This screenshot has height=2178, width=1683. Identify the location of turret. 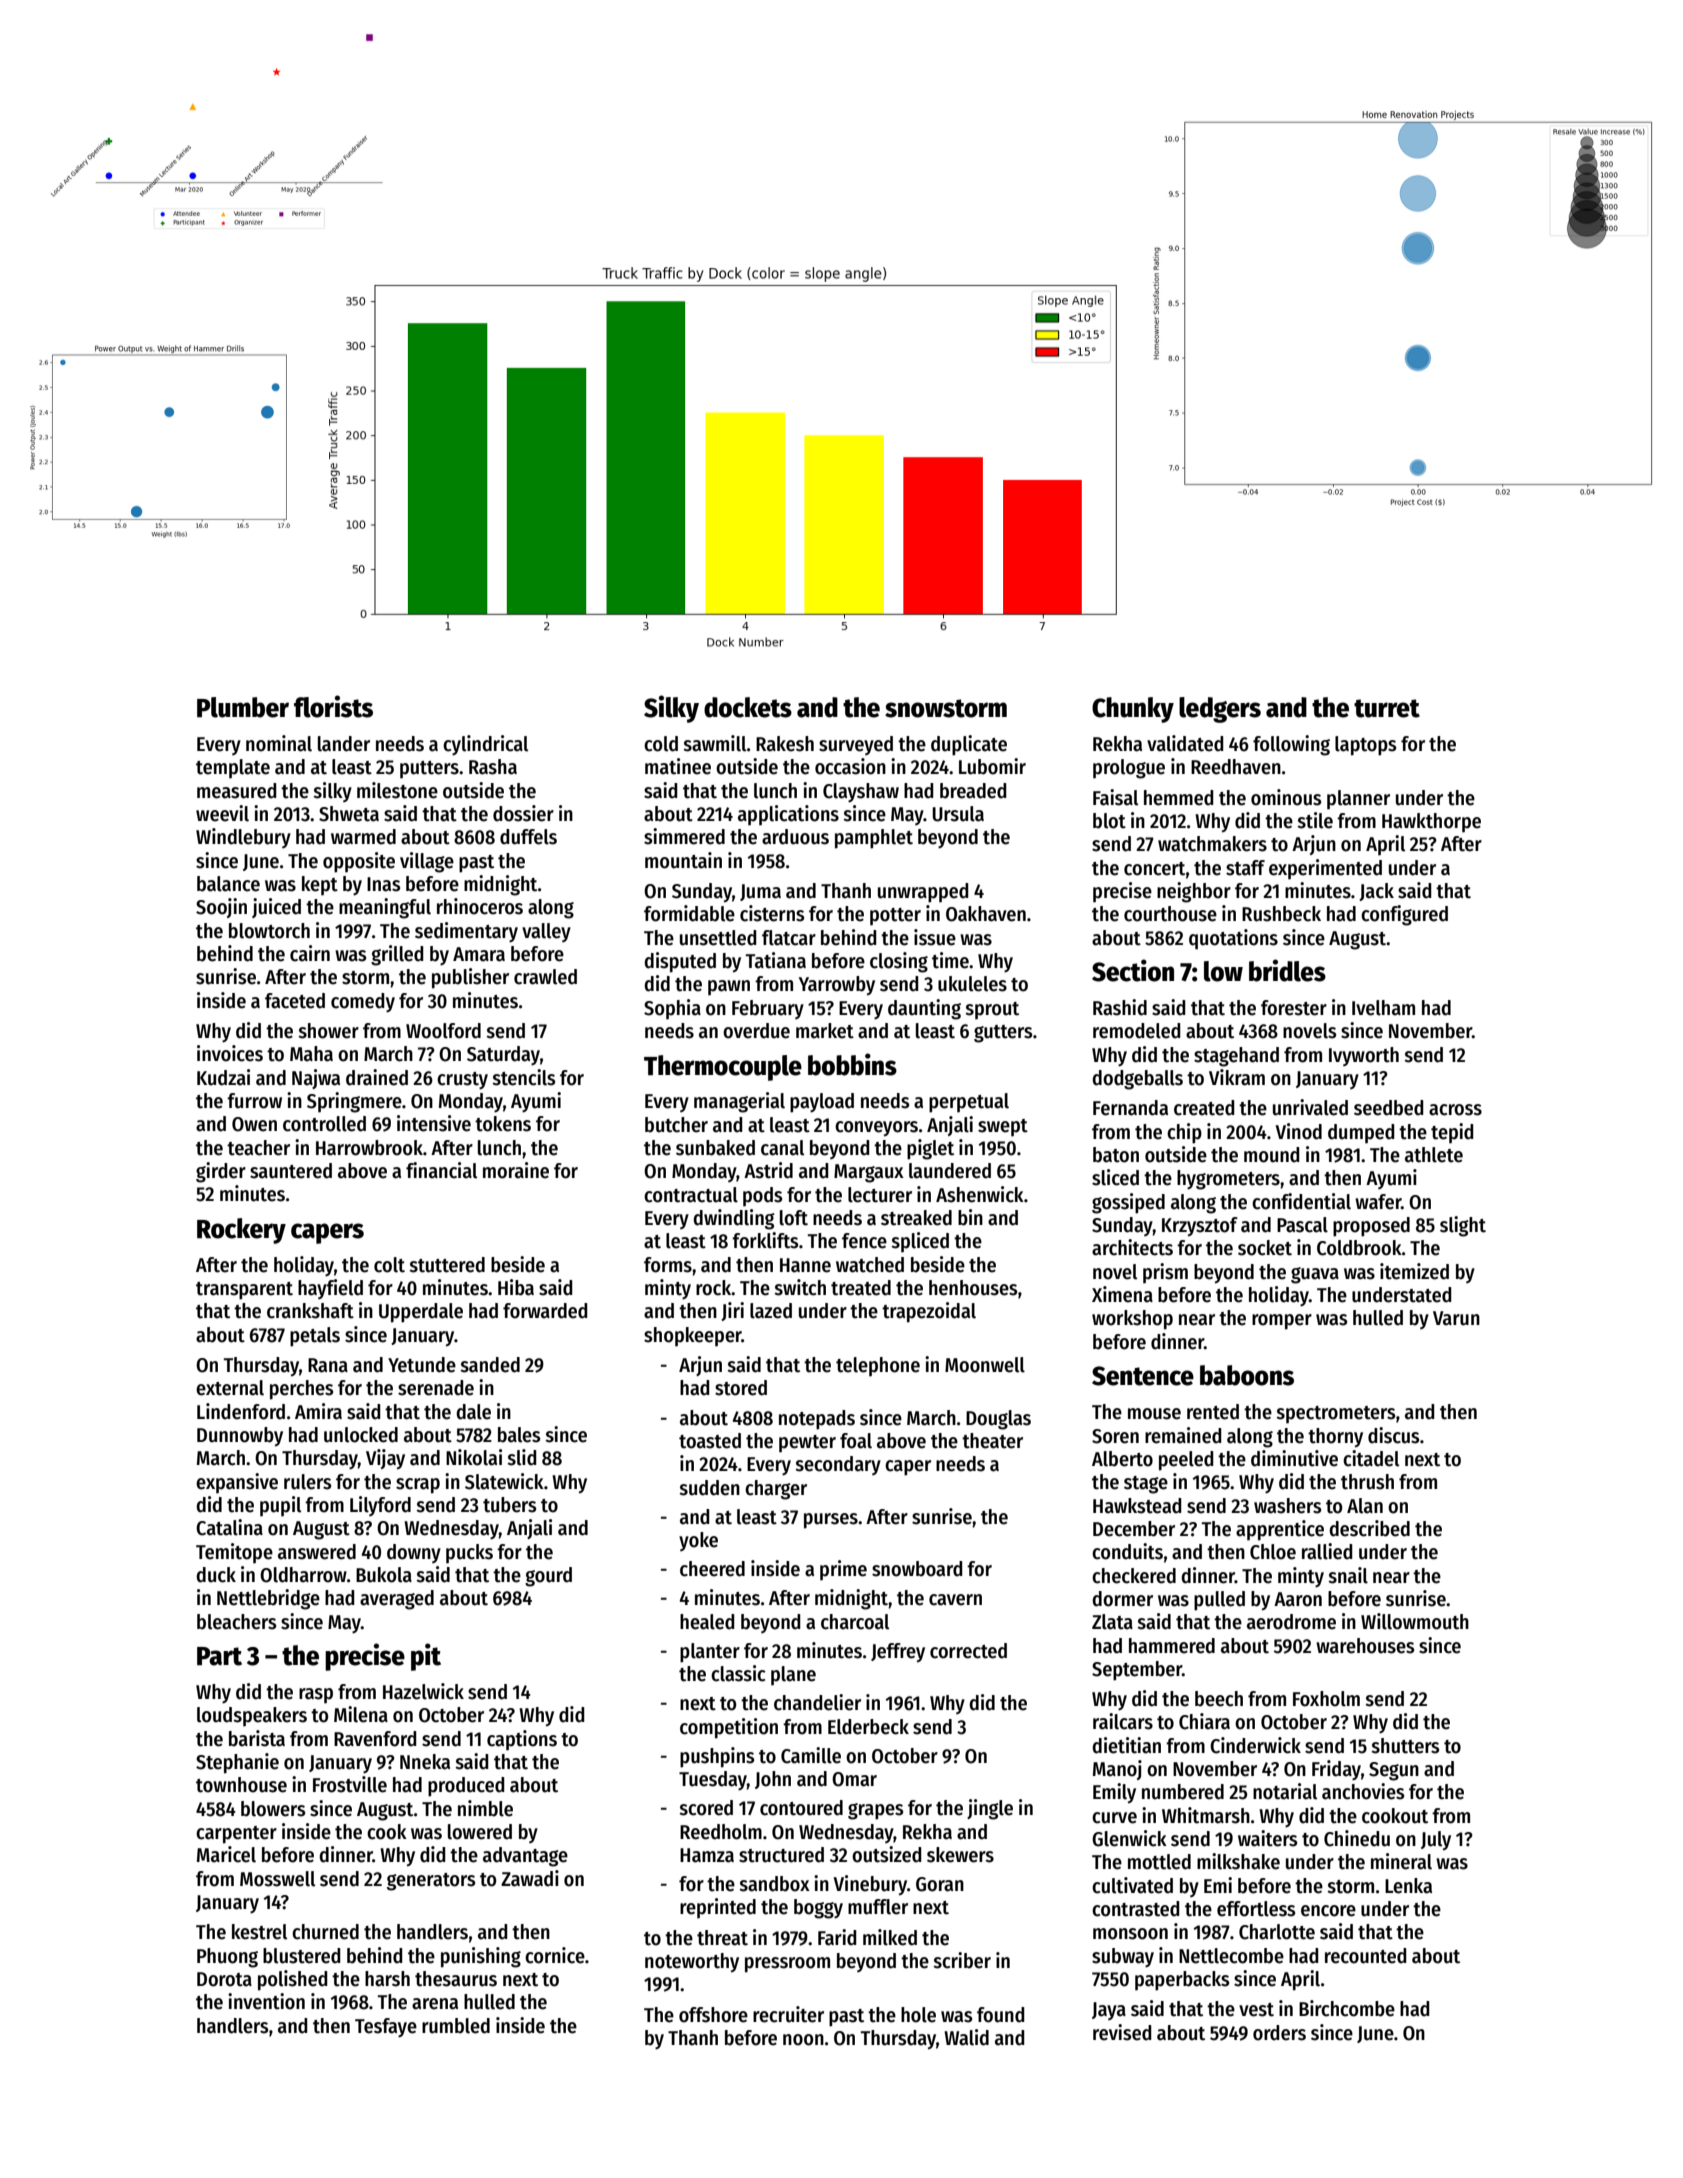
(1387, 708).
